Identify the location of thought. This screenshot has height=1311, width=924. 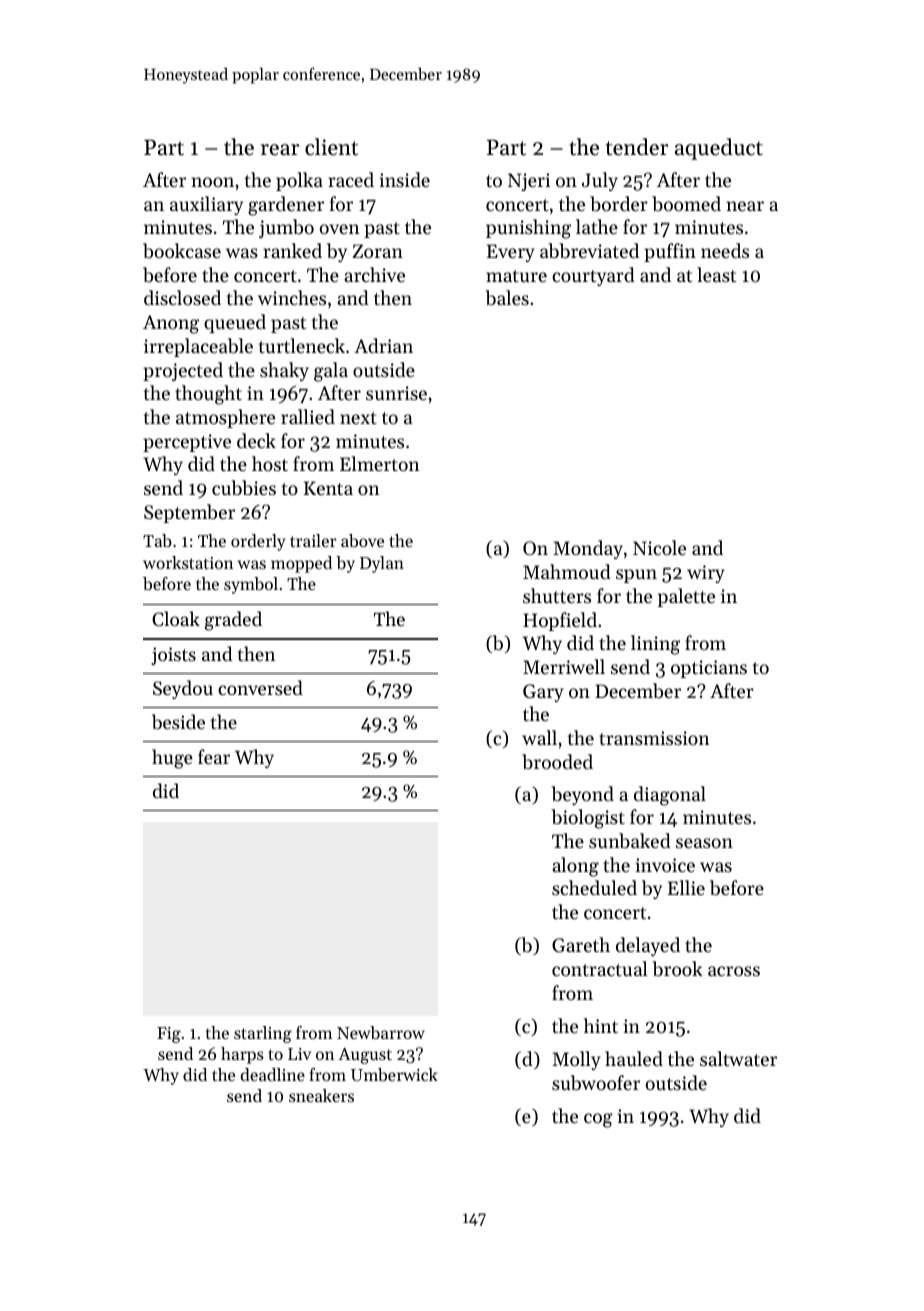
(208, 395).
